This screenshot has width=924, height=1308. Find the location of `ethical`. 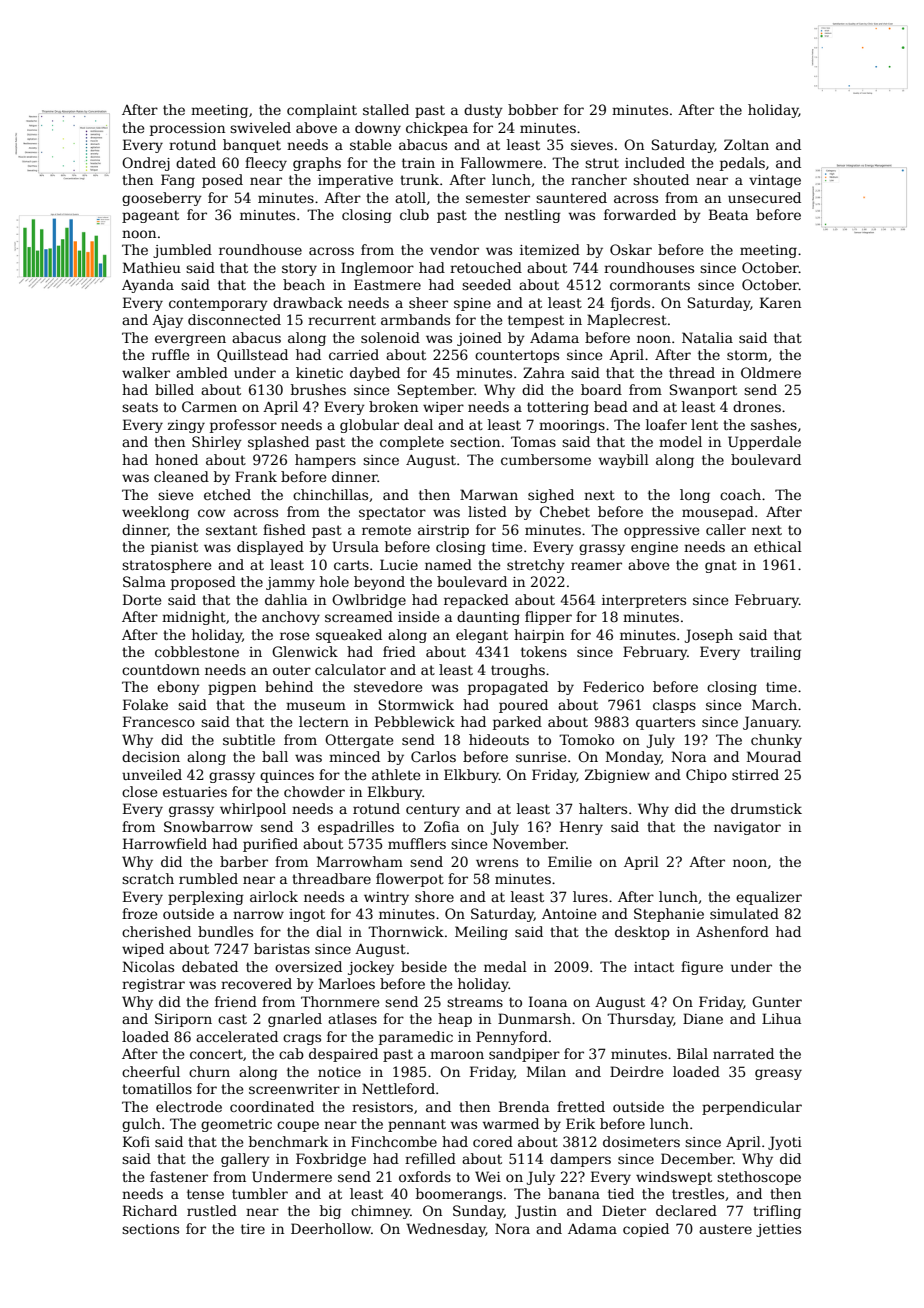

ethical is located at coordinates (778, 546).
